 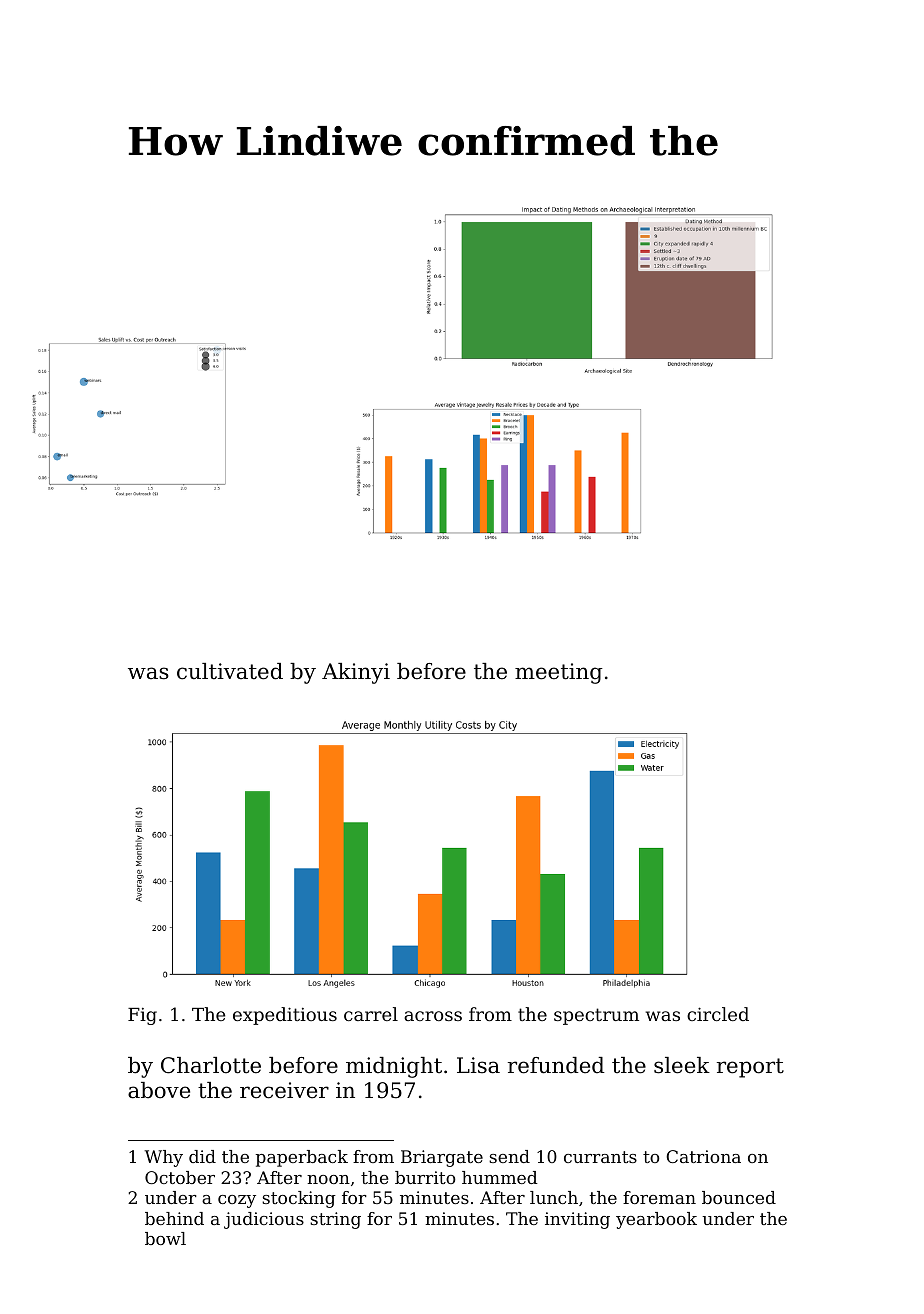 I want to click on circled, so click(x=718, y=1014).
